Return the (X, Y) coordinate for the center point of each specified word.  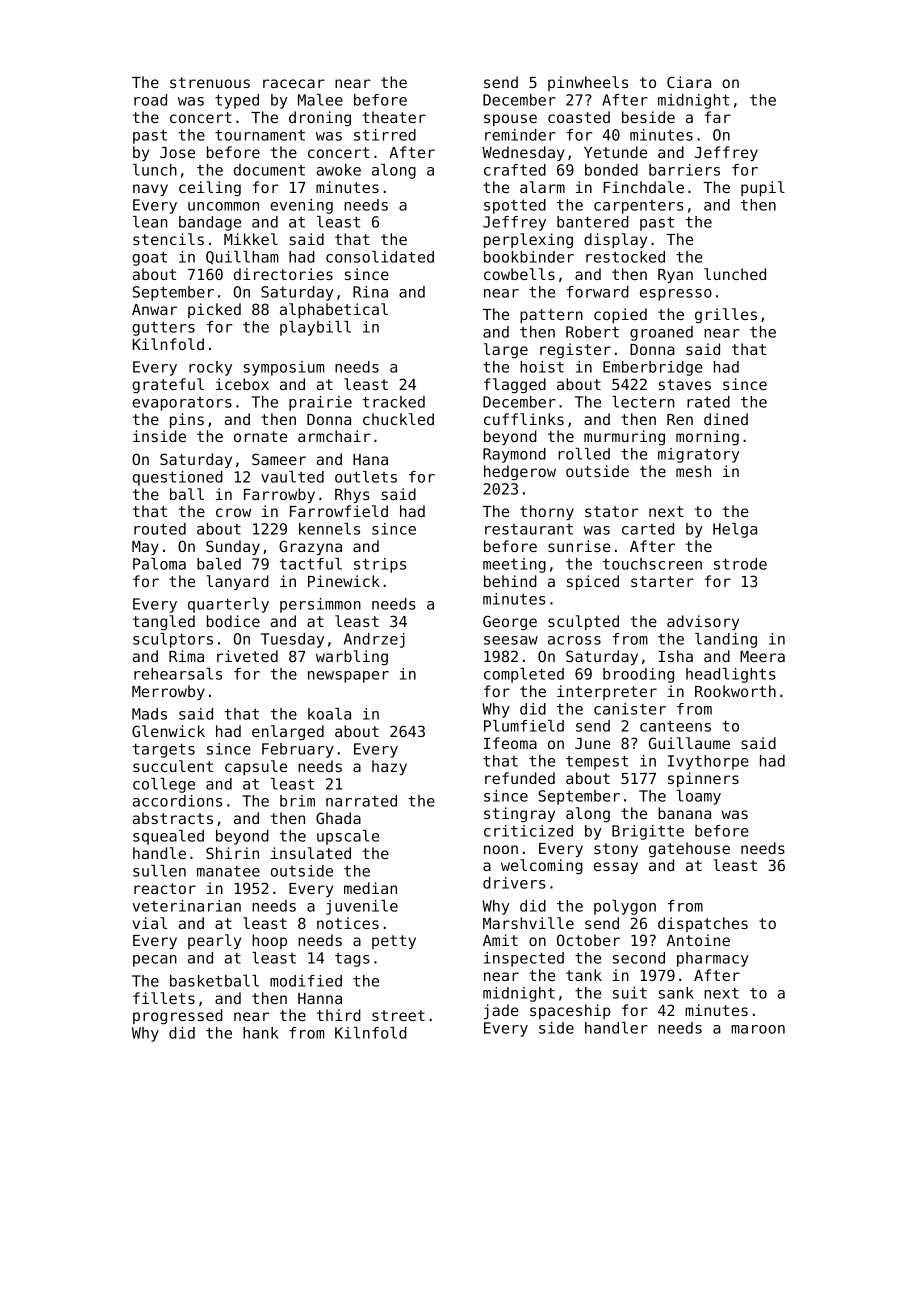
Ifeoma (510, 743)
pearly (214, 941)
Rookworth (735, 691)
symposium (283, 368)
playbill (315, 328)
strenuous (210, 82)
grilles (726, 316)
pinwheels (588, 83)
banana (684, 813)
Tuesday (292, 640)
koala (329, 714)
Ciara (689, 82)
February (298, 750)
